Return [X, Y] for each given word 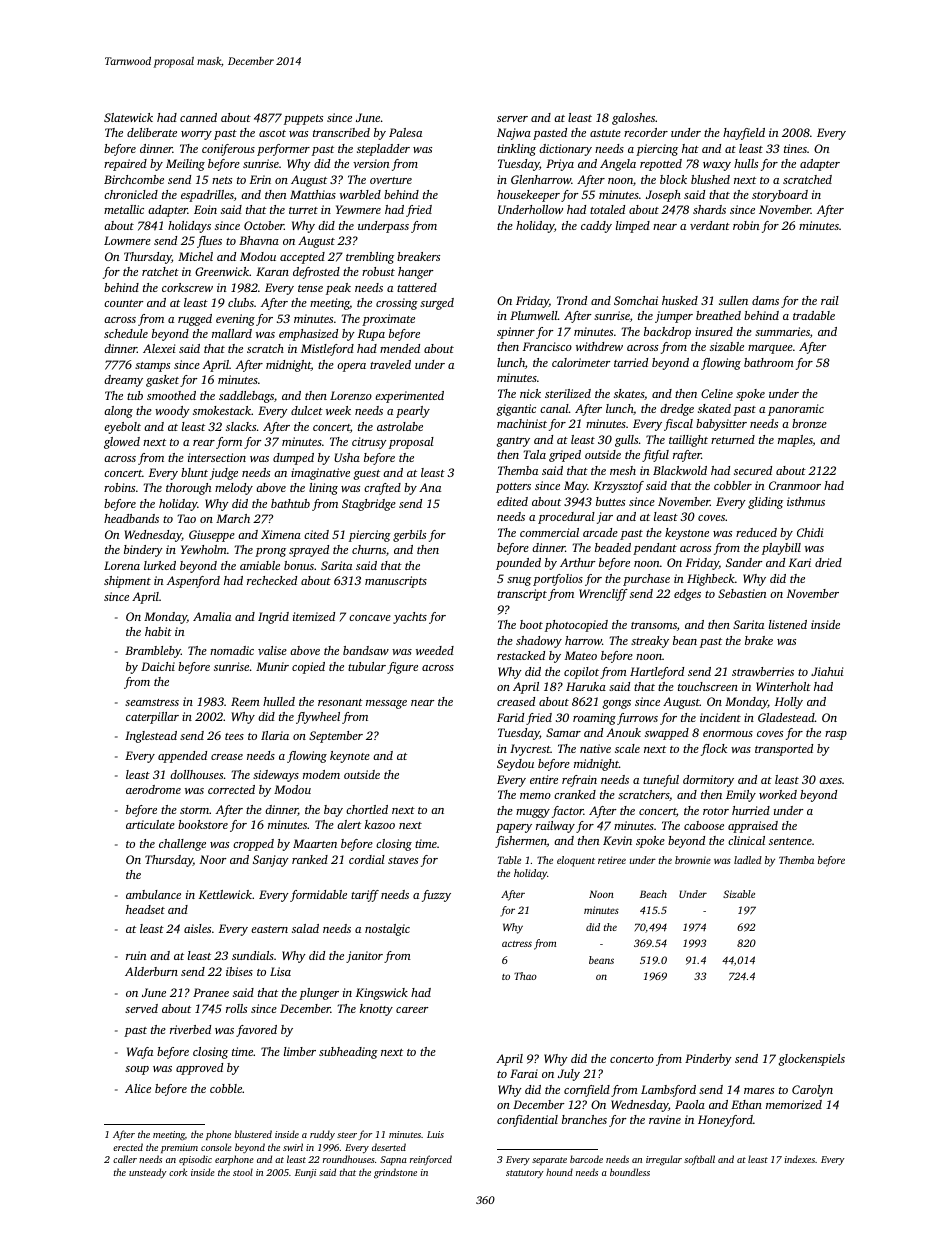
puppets [303, 120]
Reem [245, 701]
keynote [350, 757]
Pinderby [708, 1060]
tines [795, 148]
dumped [293, 459]
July [569, 1075]
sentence [790, 841]
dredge [677, 410]
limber [300, 1051]
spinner [516, 333]
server [512, 119]
